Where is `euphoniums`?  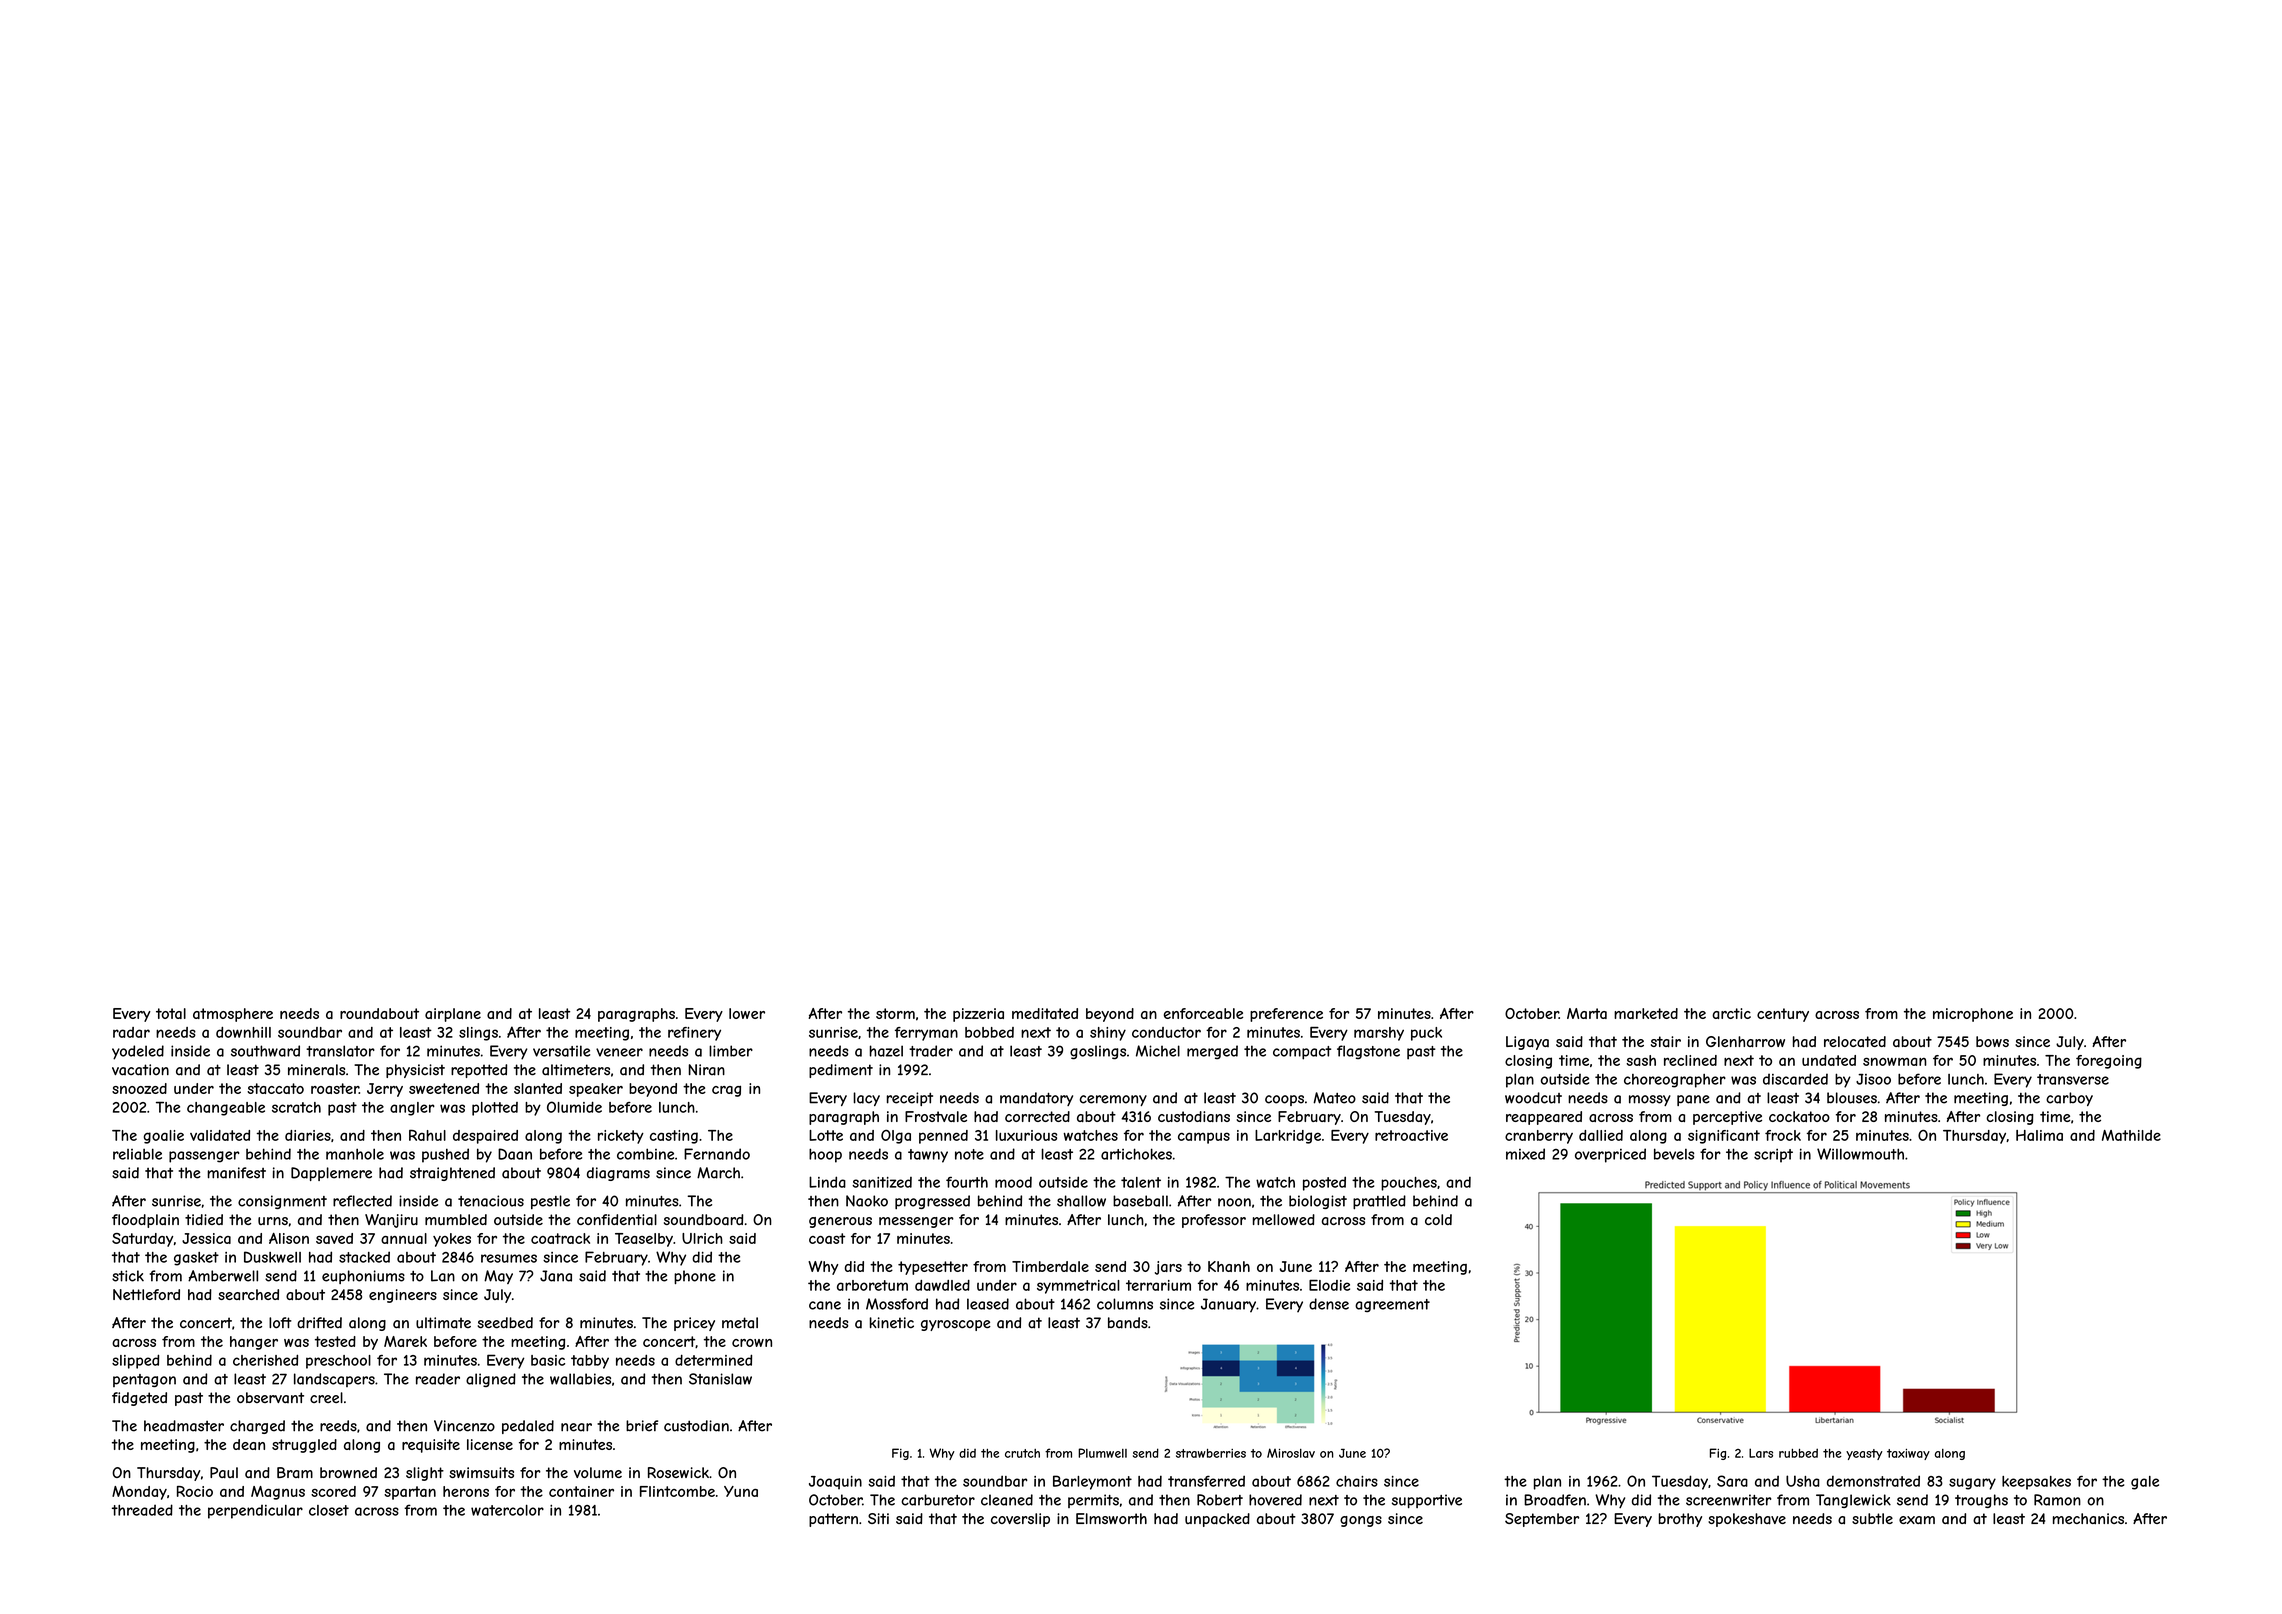 euphoniums is located at coordinates (363, 1277).
